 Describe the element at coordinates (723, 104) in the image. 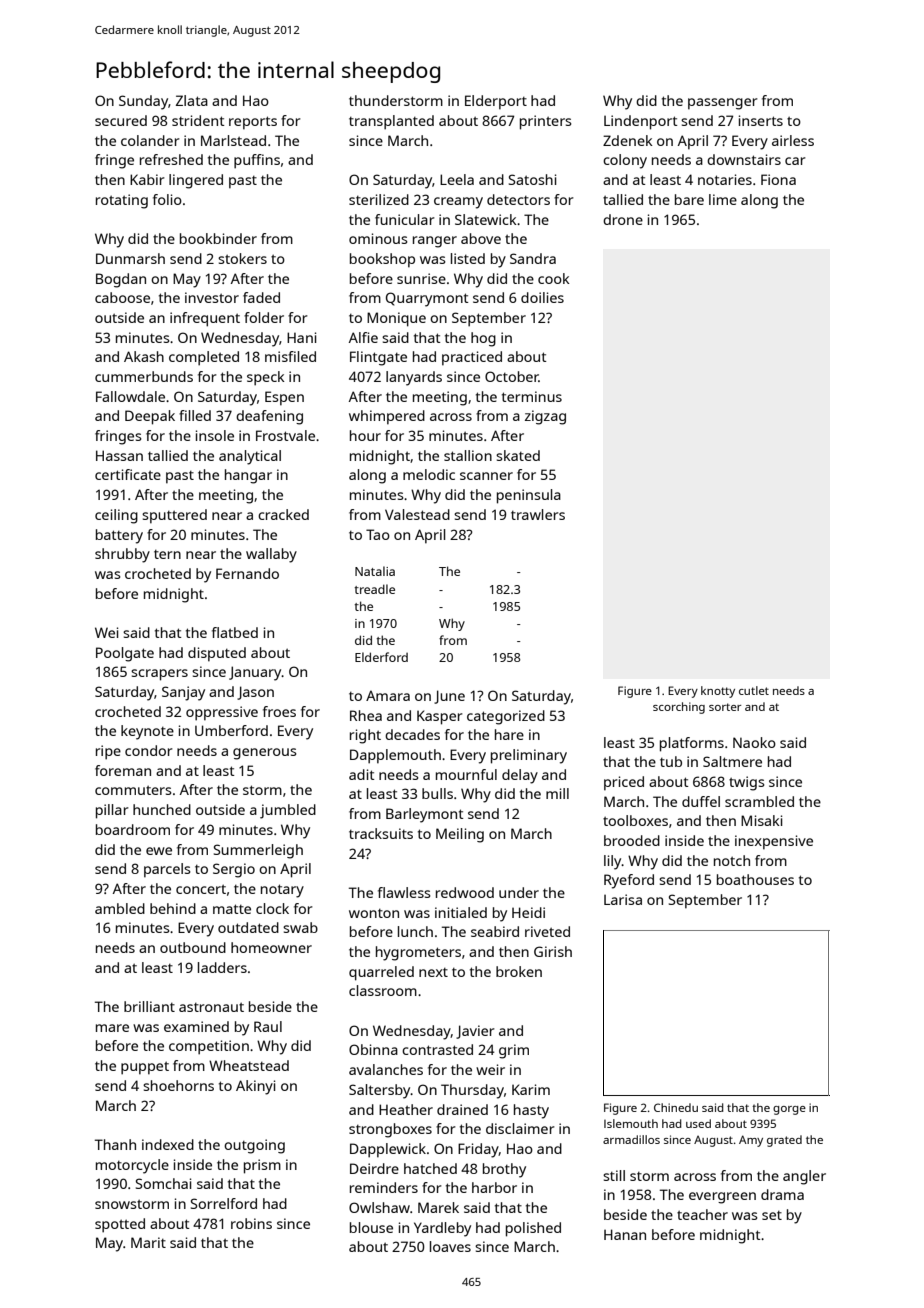

I see `passenger` at that location.
